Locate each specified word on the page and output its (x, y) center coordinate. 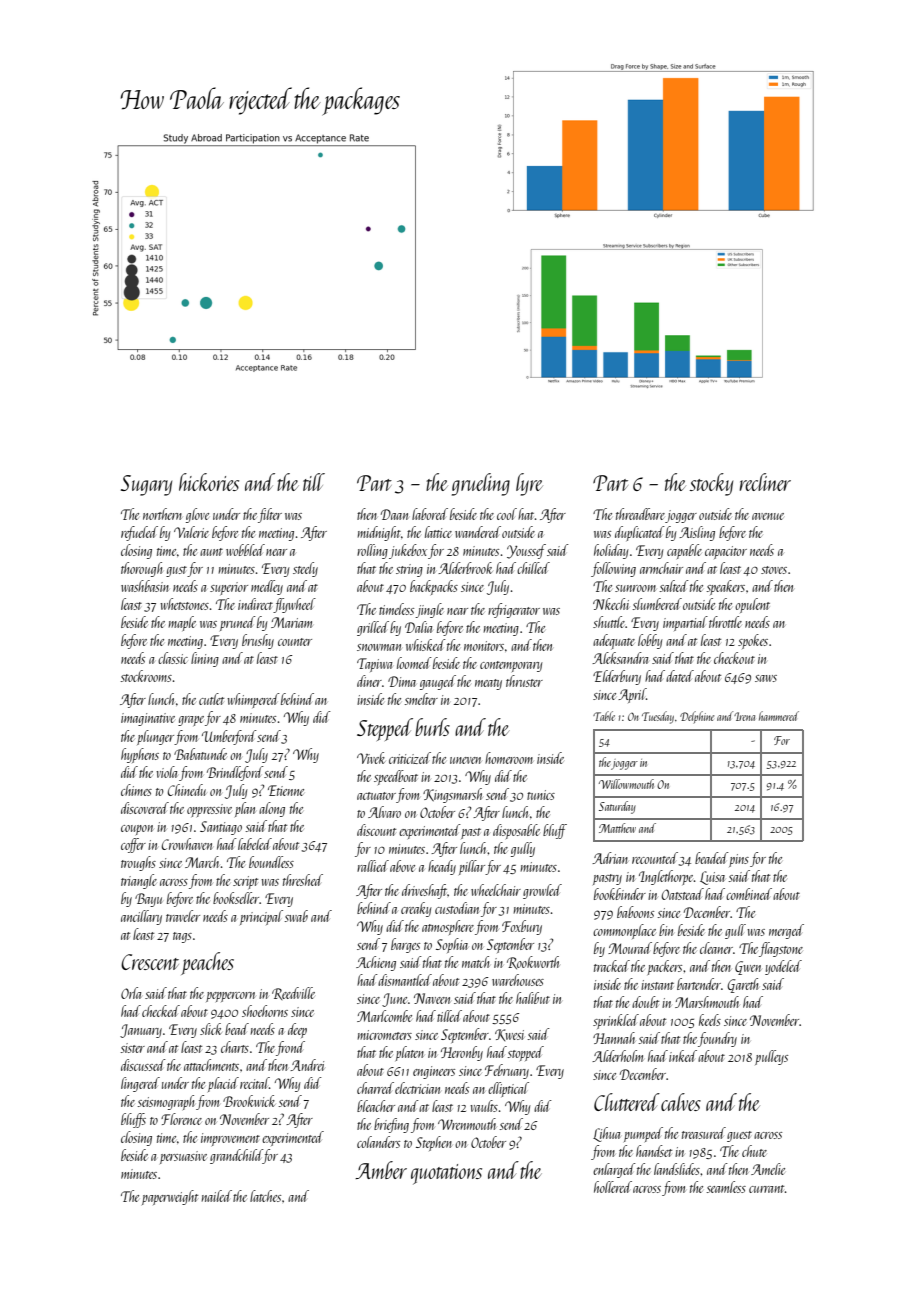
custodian (457, 908)
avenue (768, 516)
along (272, 809)
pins (739, 860)
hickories (209, 482)
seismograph (165, 1102)
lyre (529, 484)
